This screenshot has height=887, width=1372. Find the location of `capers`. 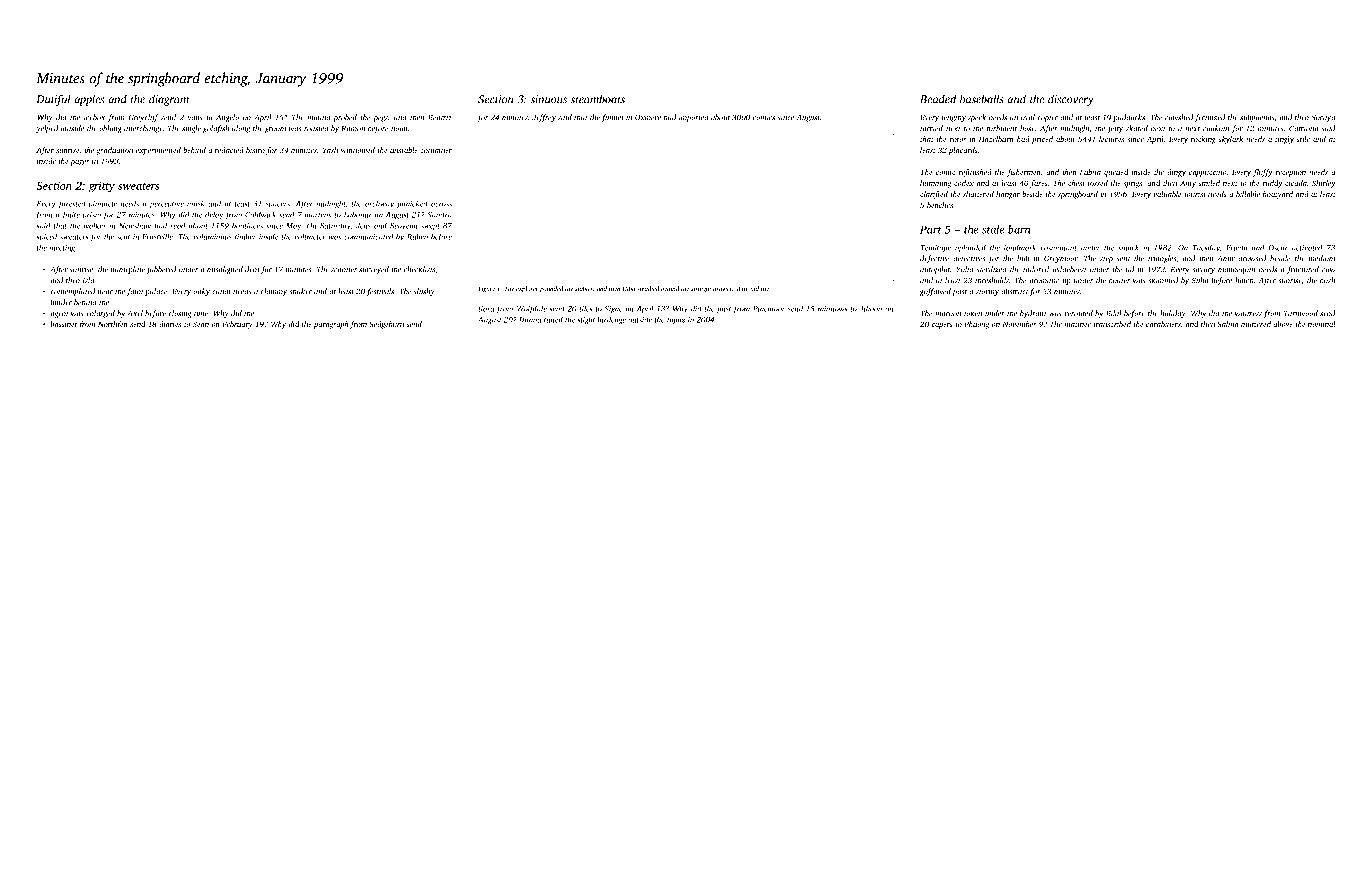

capers is located at coordinates (942, 326).
